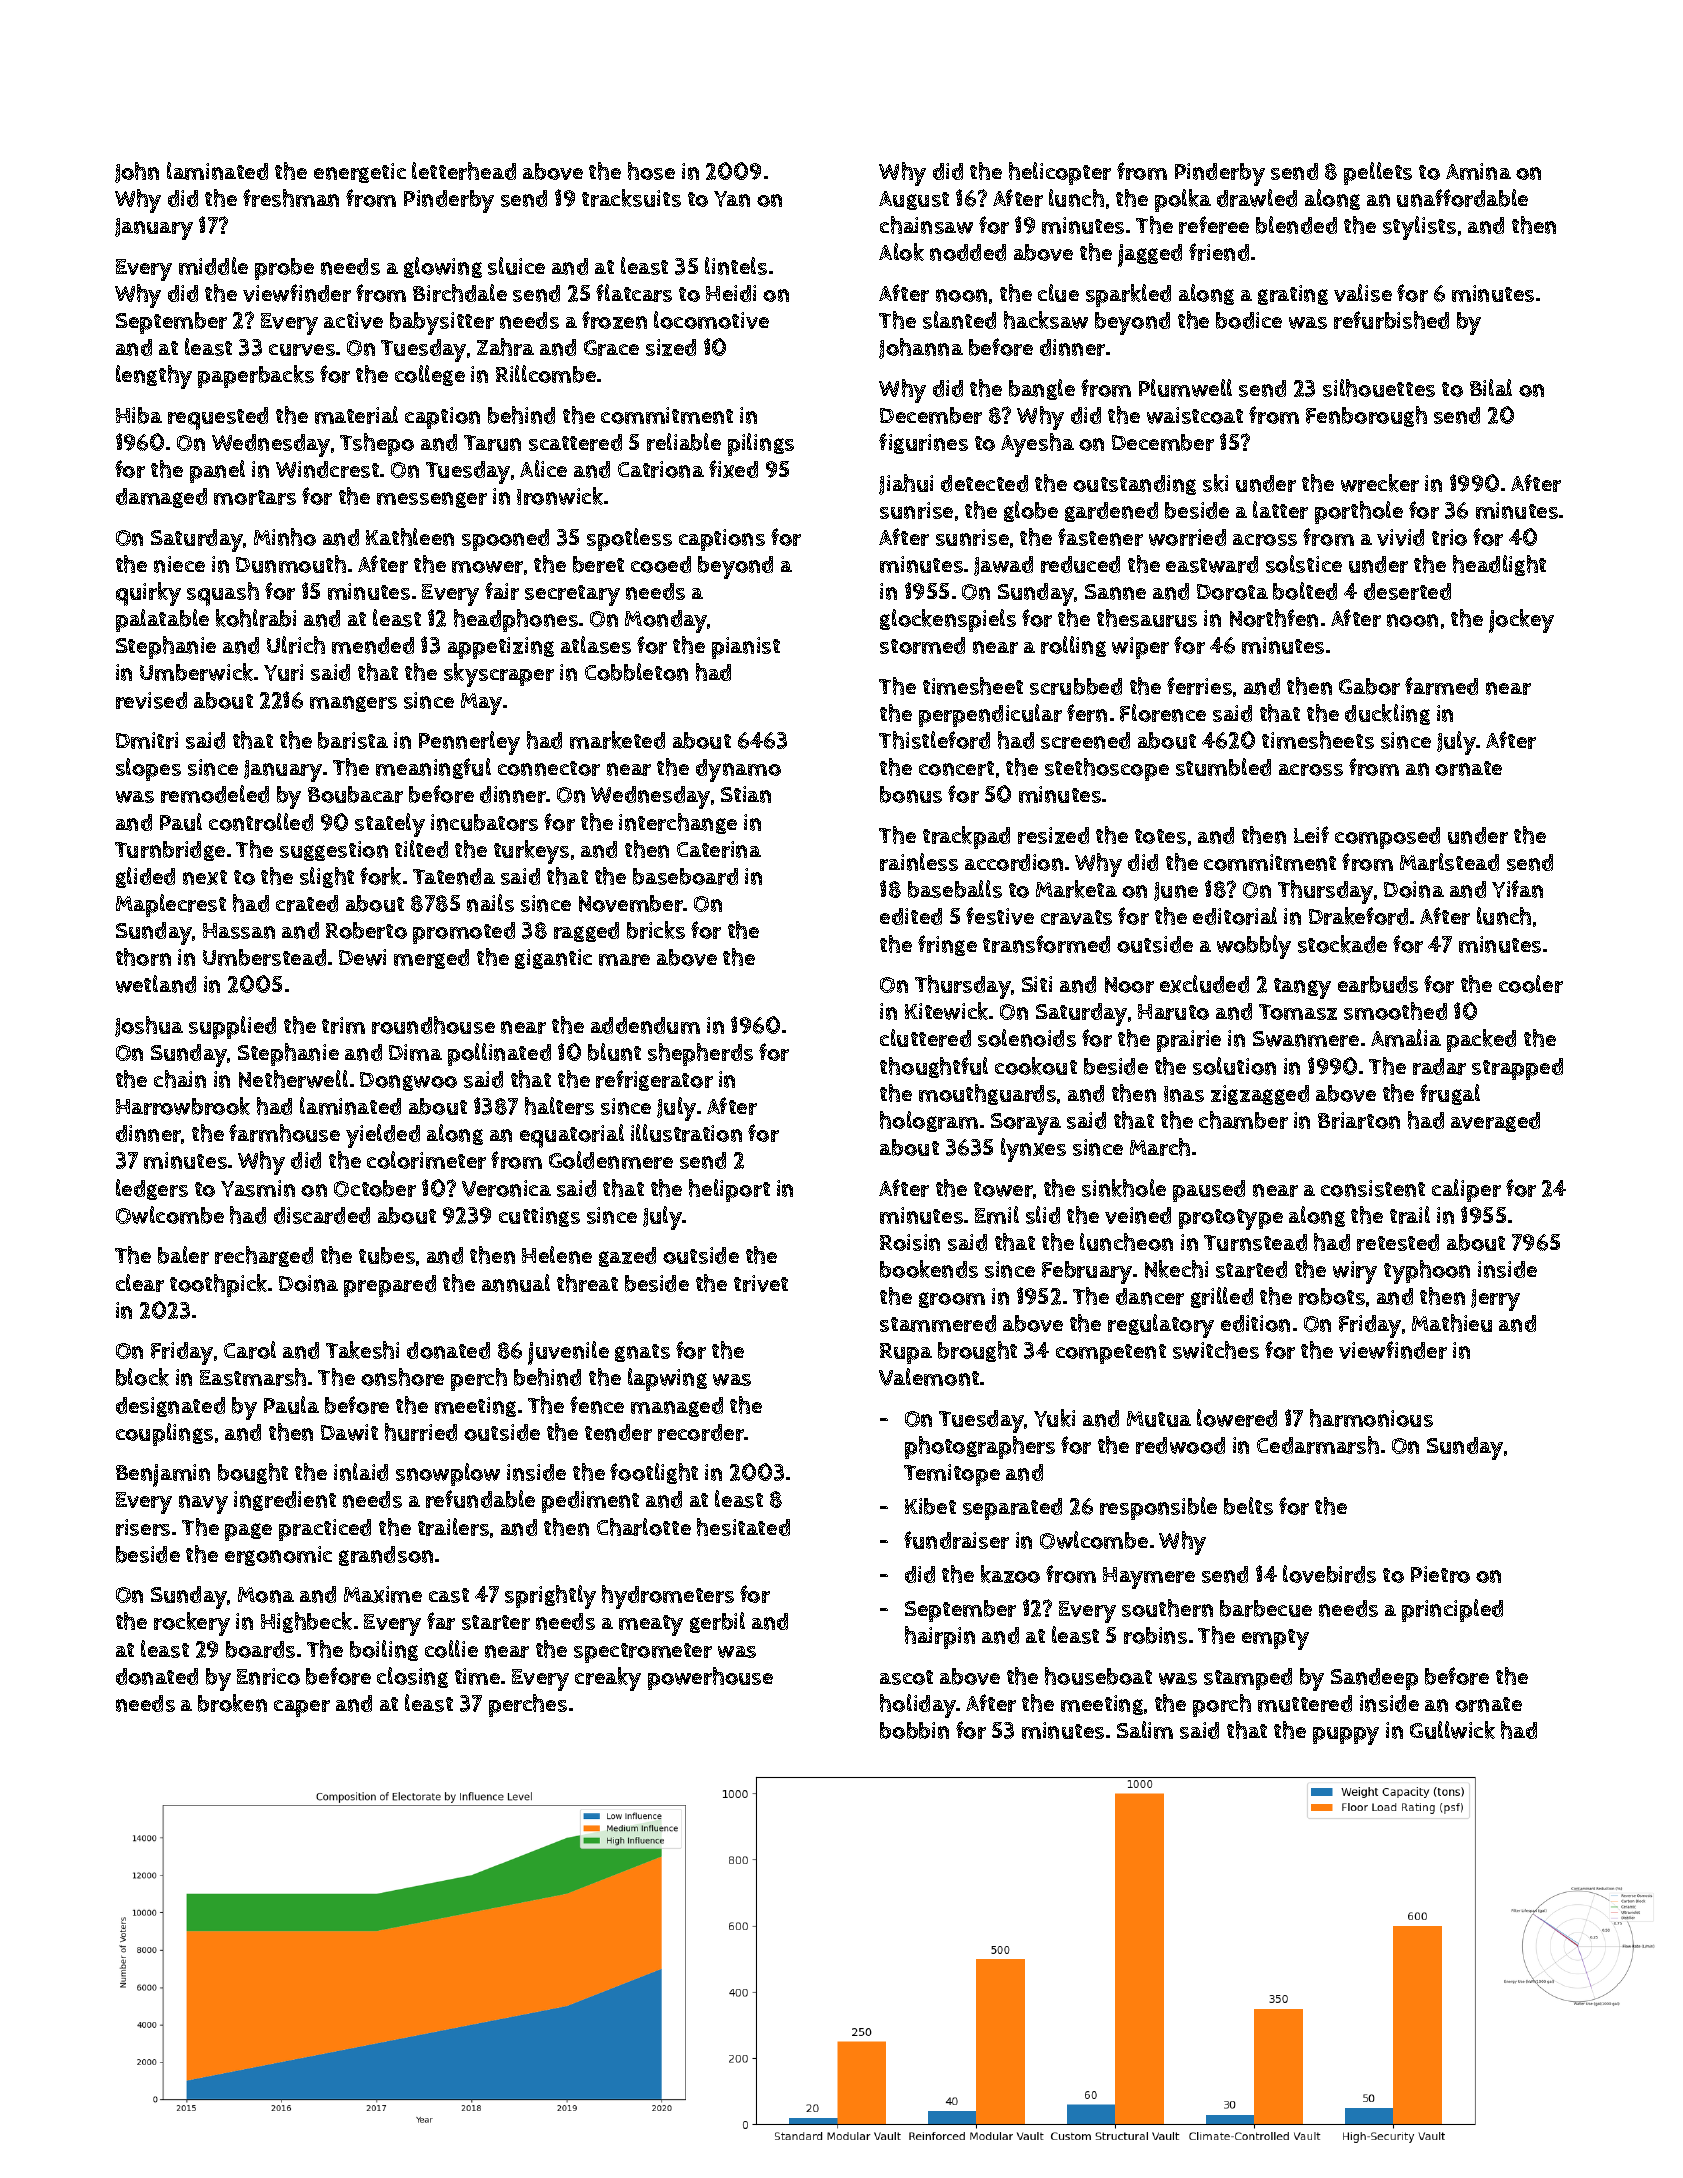 The width and height of the screenshot is (1683, 2178). What do you see at coordinates (360, 173) in the screenshot?
I see `energetic` at bounding box center [360, 173].
